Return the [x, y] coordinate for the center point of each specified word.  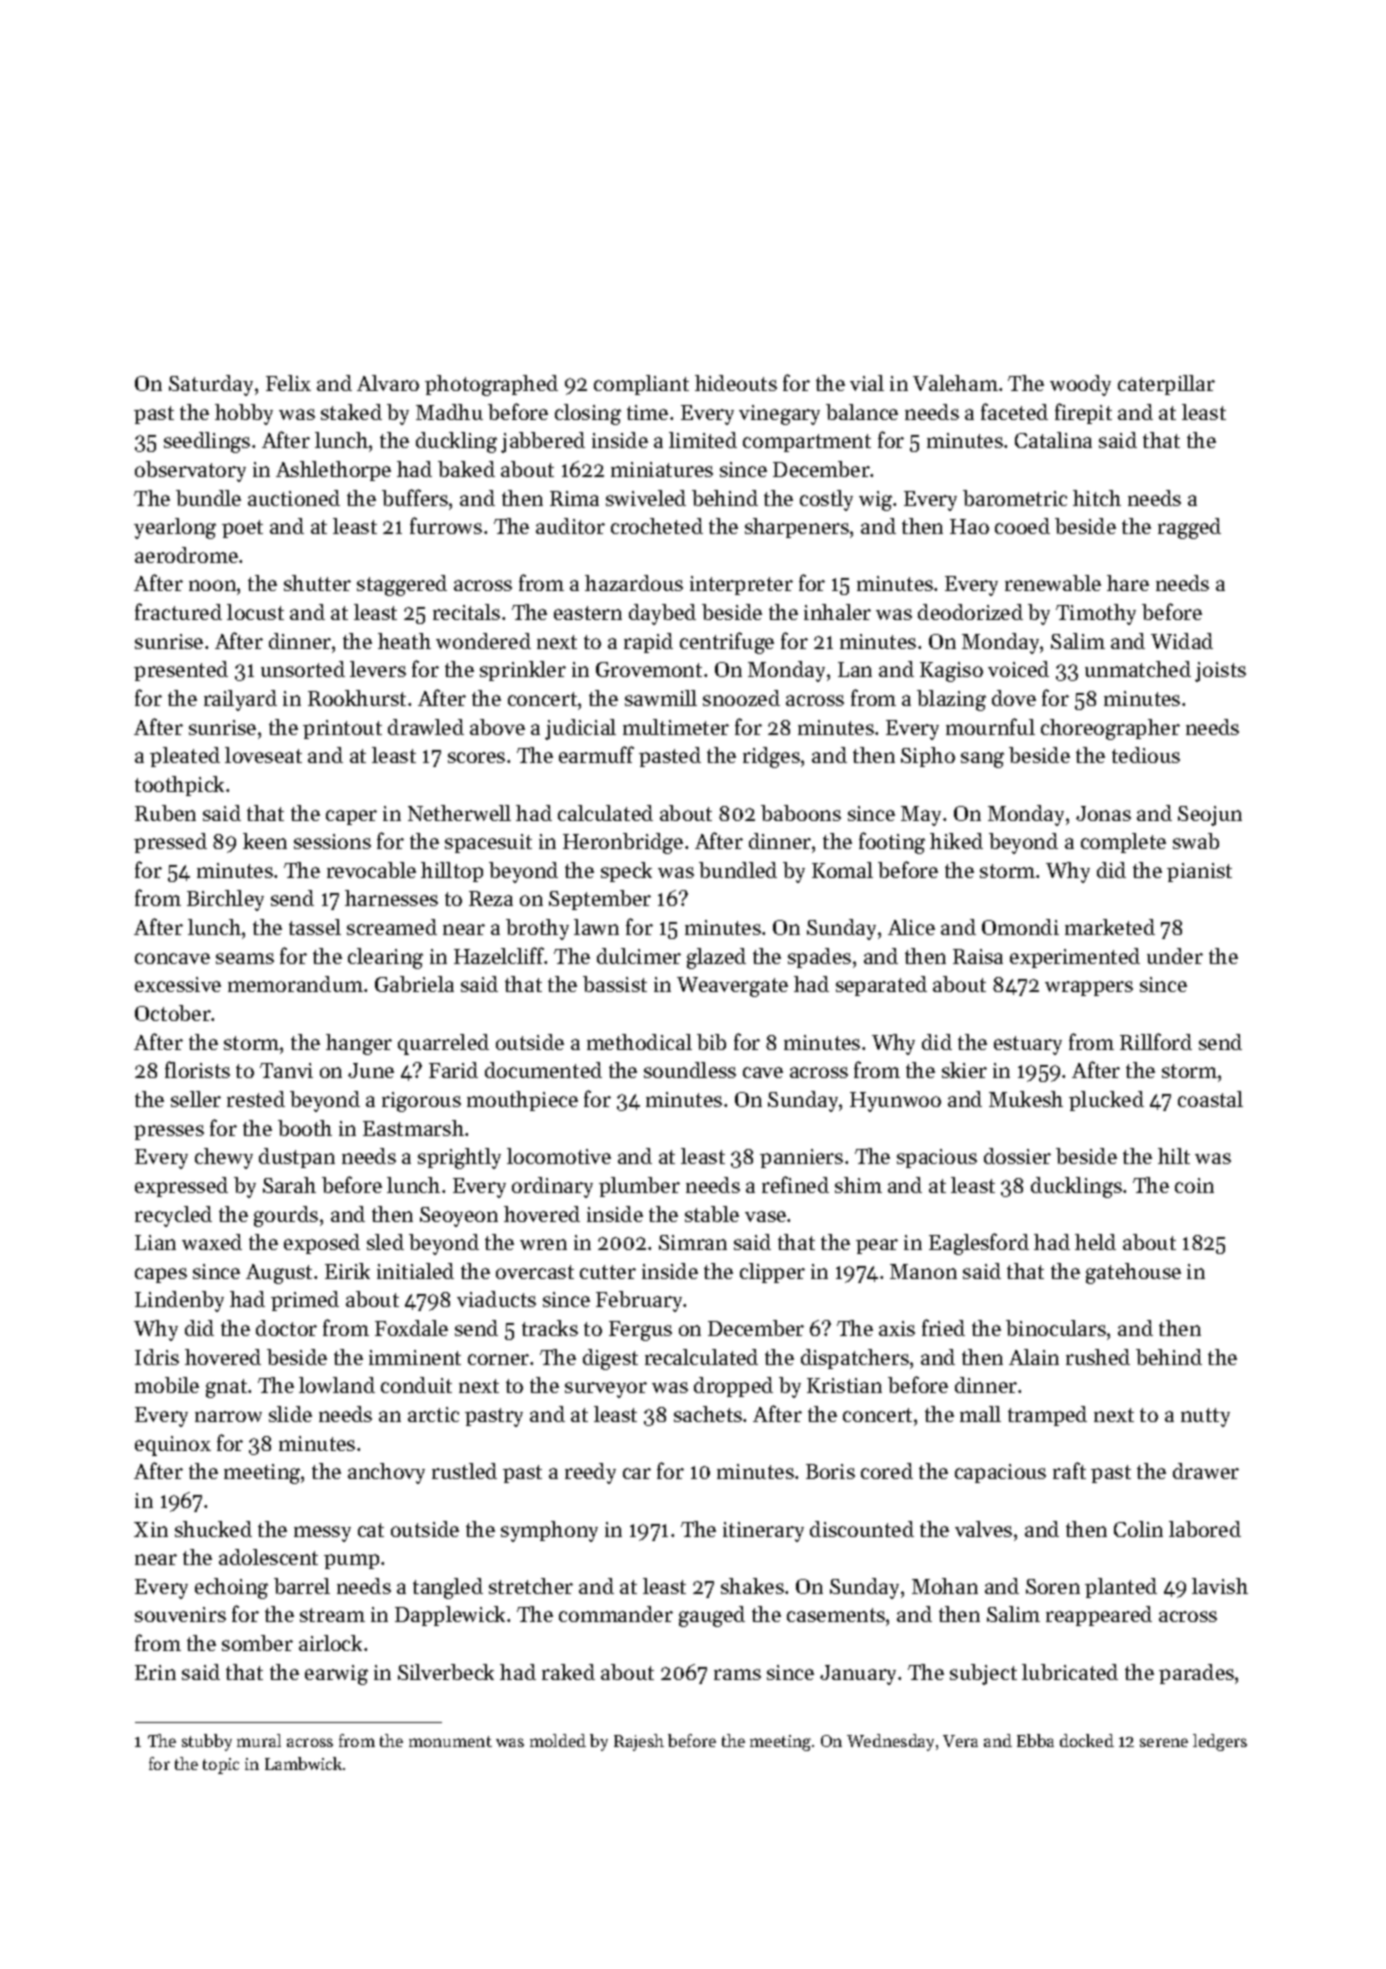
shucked [213, 1529]
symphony [549, 1531]
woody [1080, 385]
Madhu [449, 412]
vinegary [779, 415]
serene [1164, 1742]
